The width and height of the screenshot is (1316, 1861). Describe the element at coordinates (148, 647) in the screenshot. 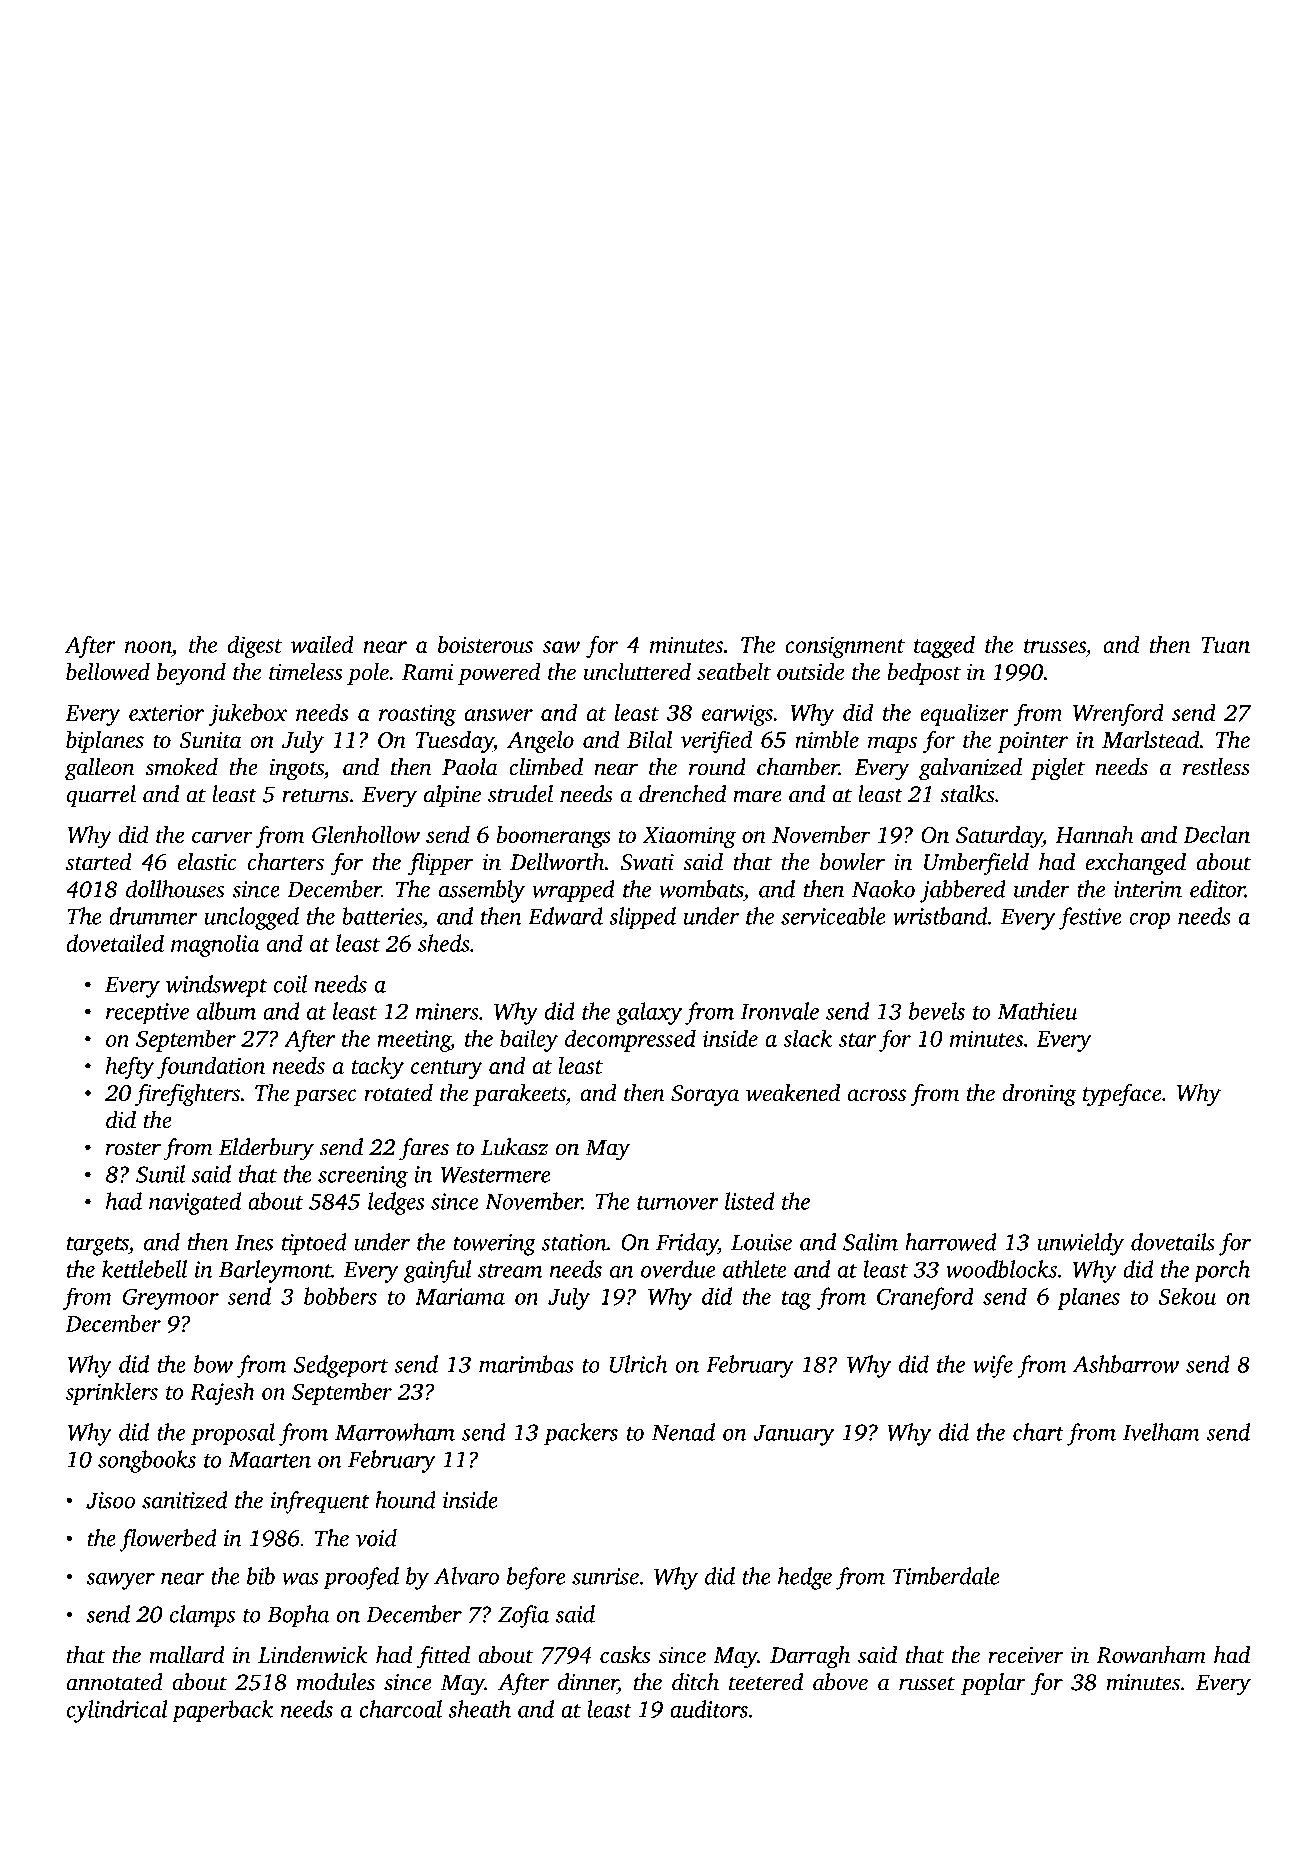

I see `noon` at that location.
